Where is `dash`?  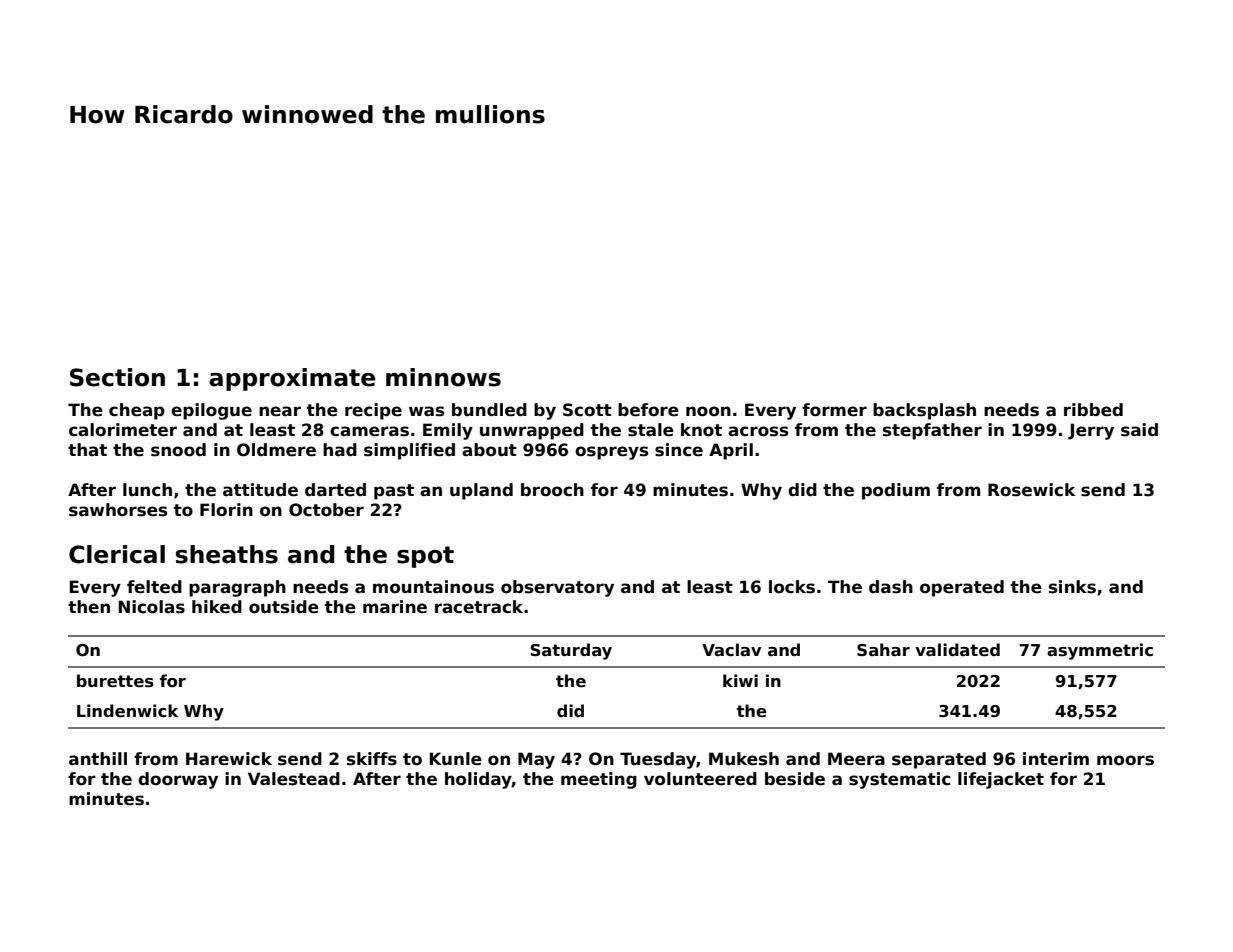
dash is located at coordinates (891, 587).
